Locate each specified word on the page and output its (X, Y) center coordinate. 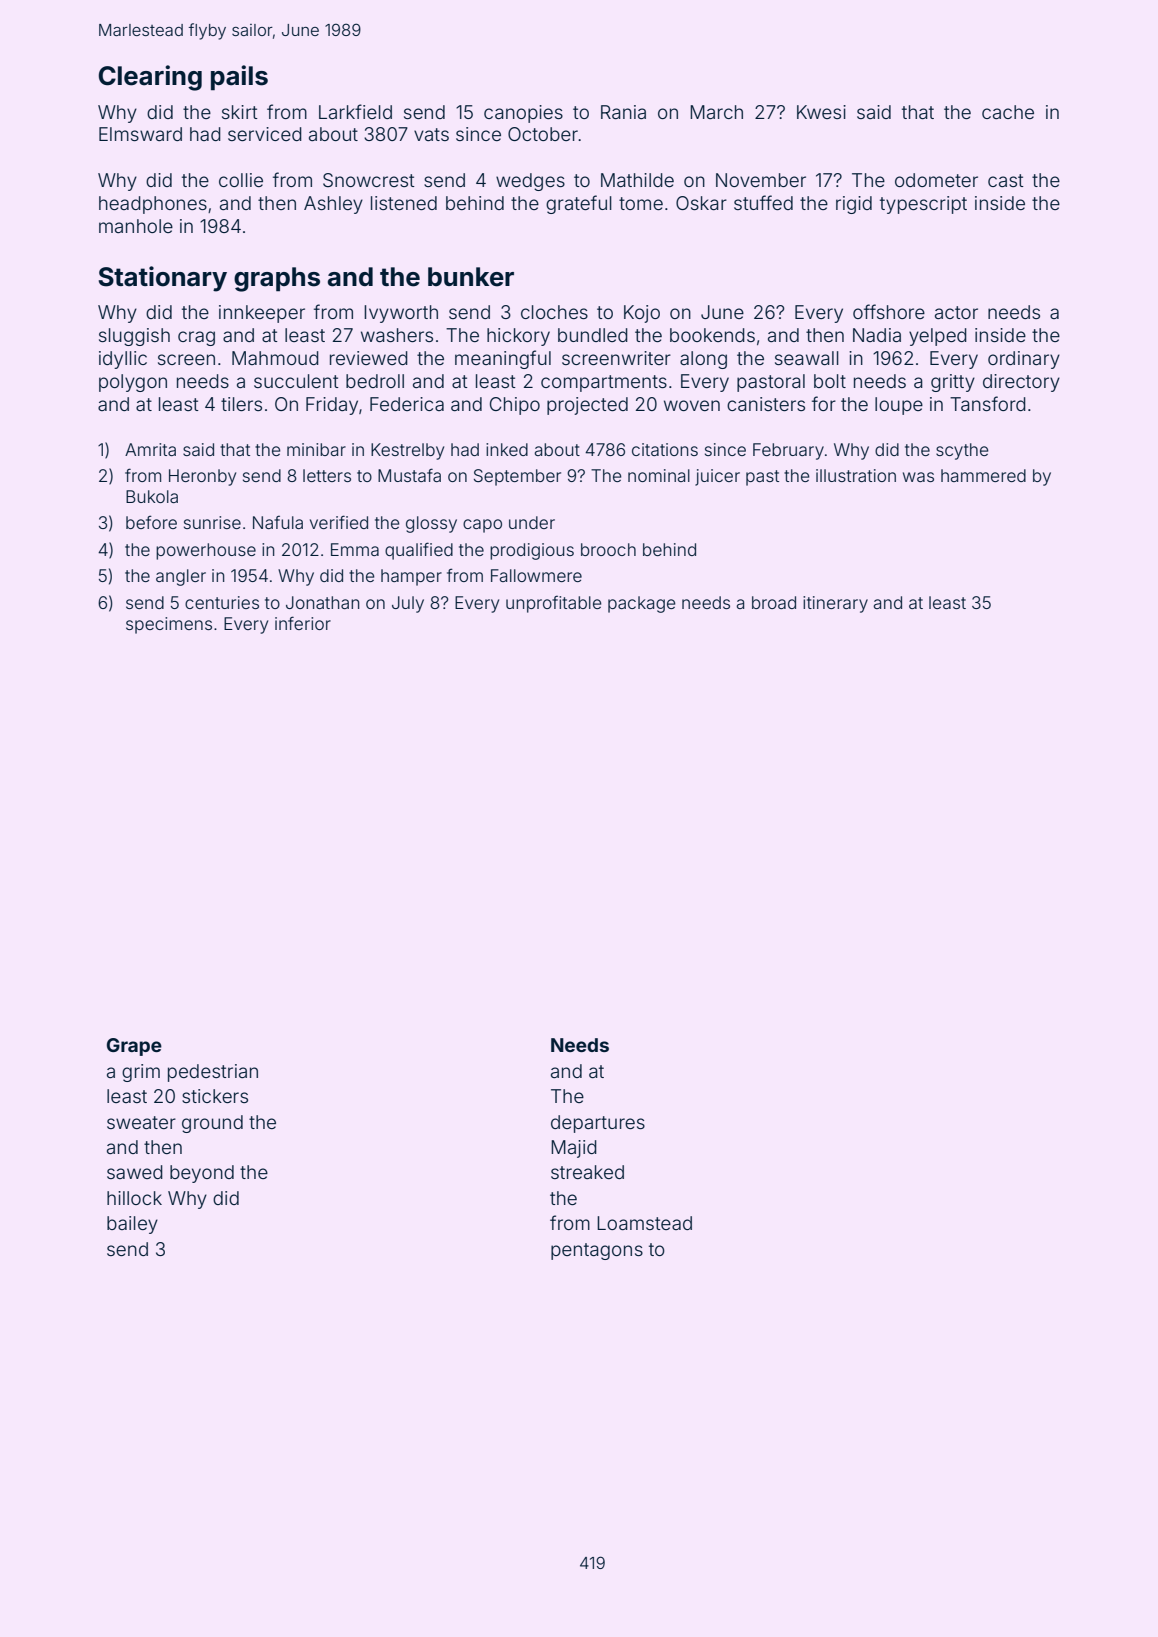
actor (956, 312)
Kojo (642, 314)
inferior (303, 623)
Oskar (701, 203)
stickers (215, 1096)
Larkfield (355, 111)
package (641, 604)
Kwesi (821, 112)
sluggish (134, 337)
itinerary (835, 604)
